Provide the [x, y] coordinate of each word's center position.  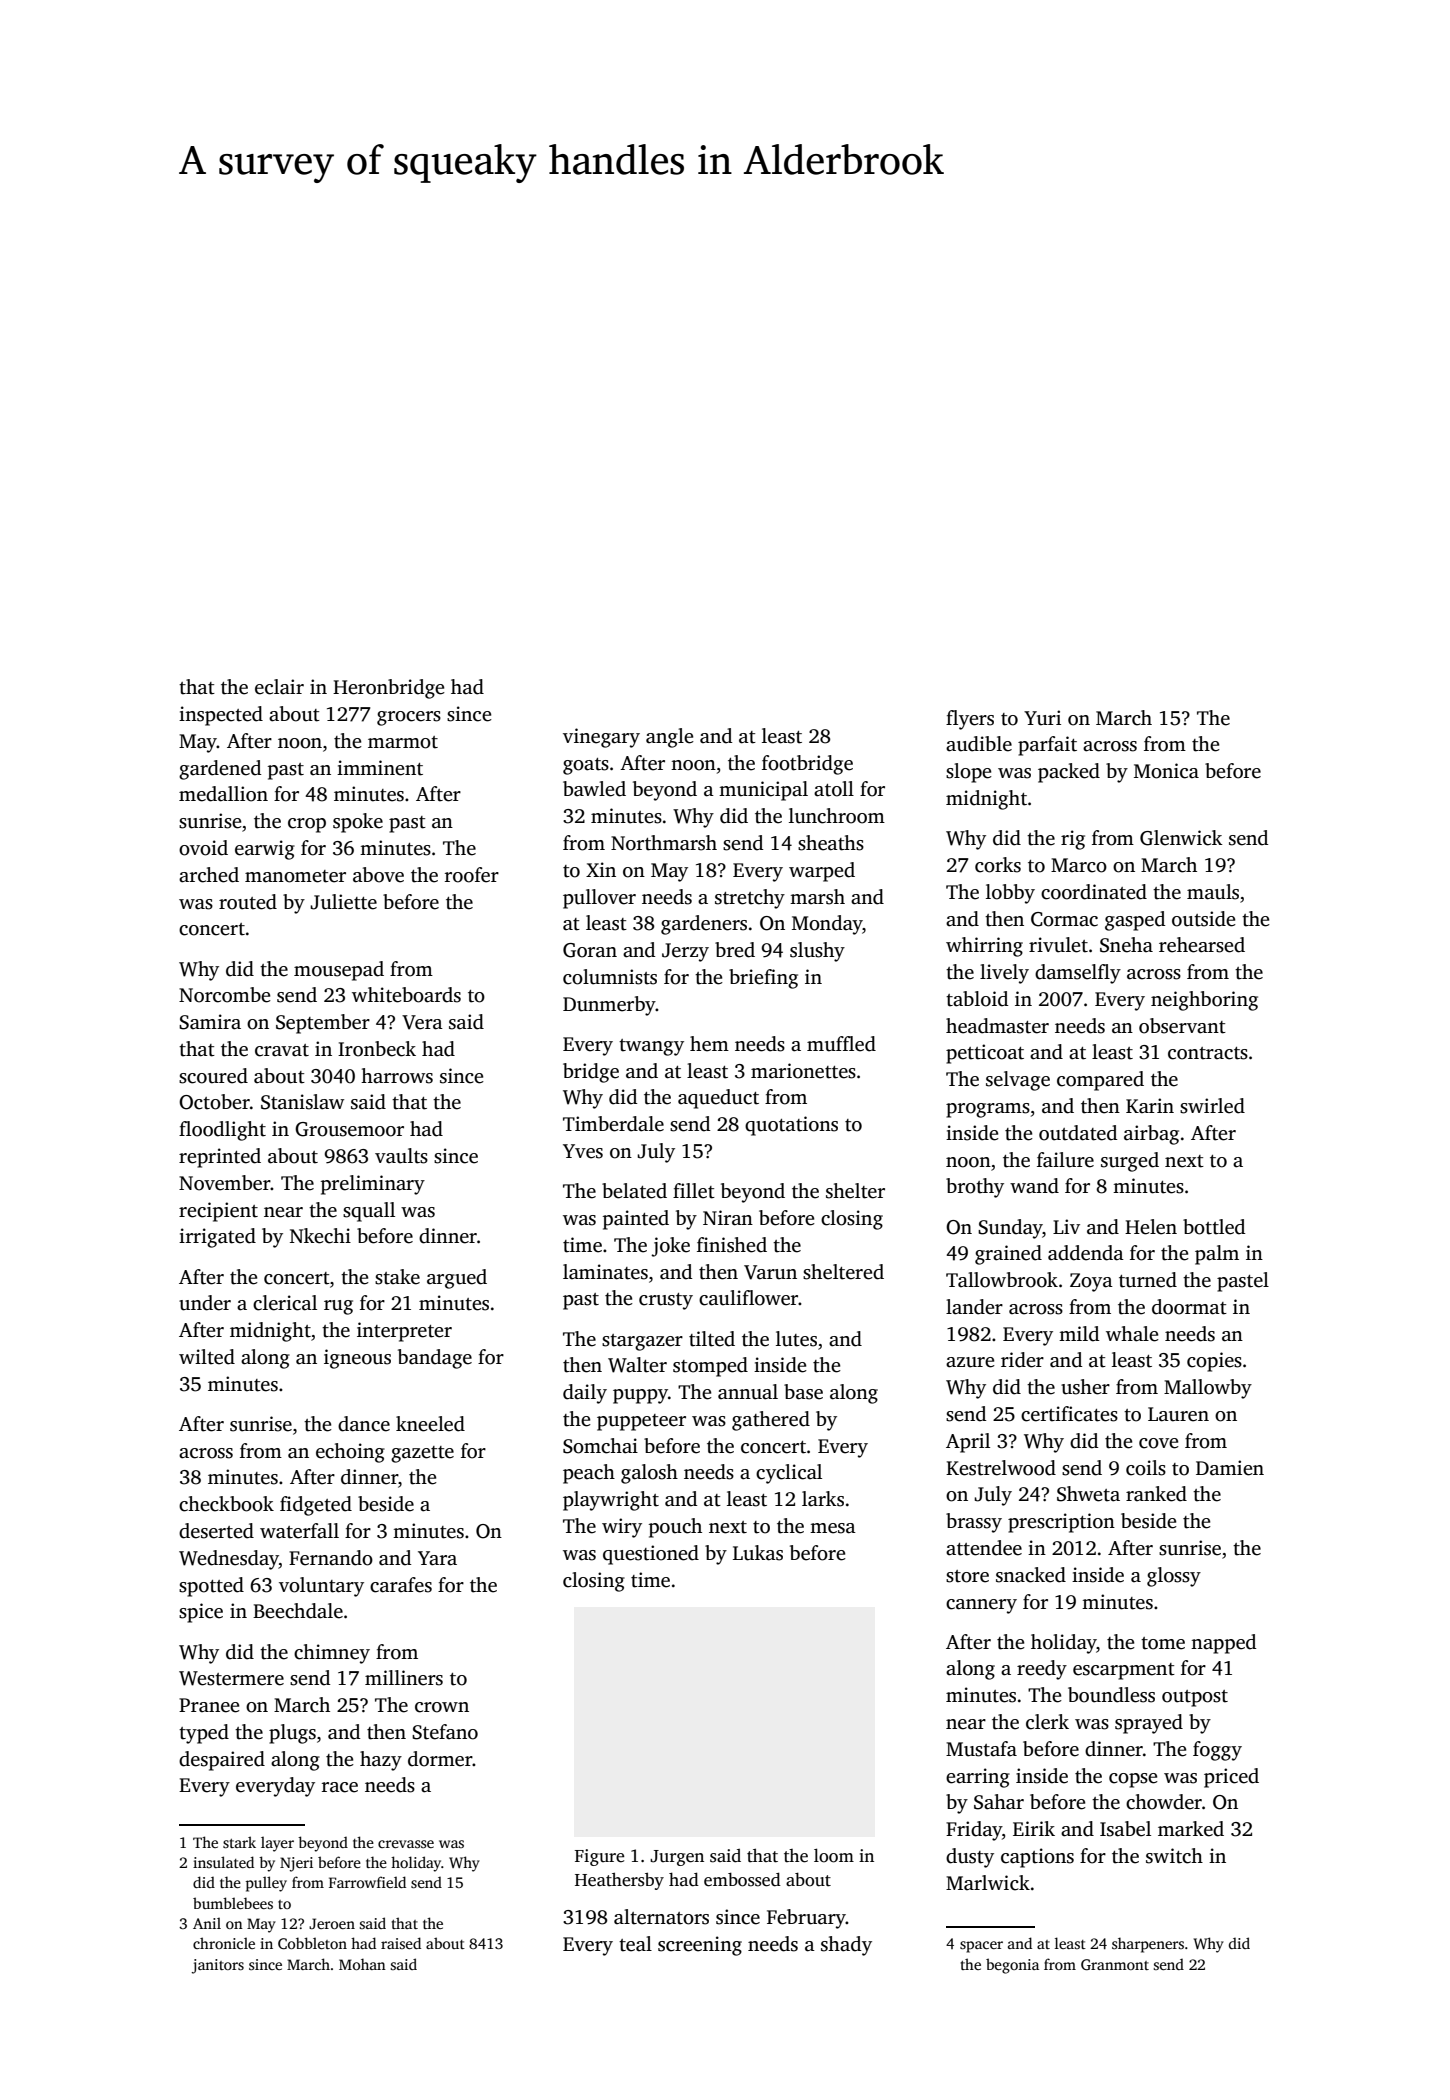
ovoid [203, 848]
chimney [332, 1654]
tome [1163, 1643]
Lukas [758, 1553]
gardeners [704, 925]
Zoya [1091, 1282]
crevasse [406, 1844]
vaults [401, 1156]
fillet [694, 1191]
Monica [1166, 771]
